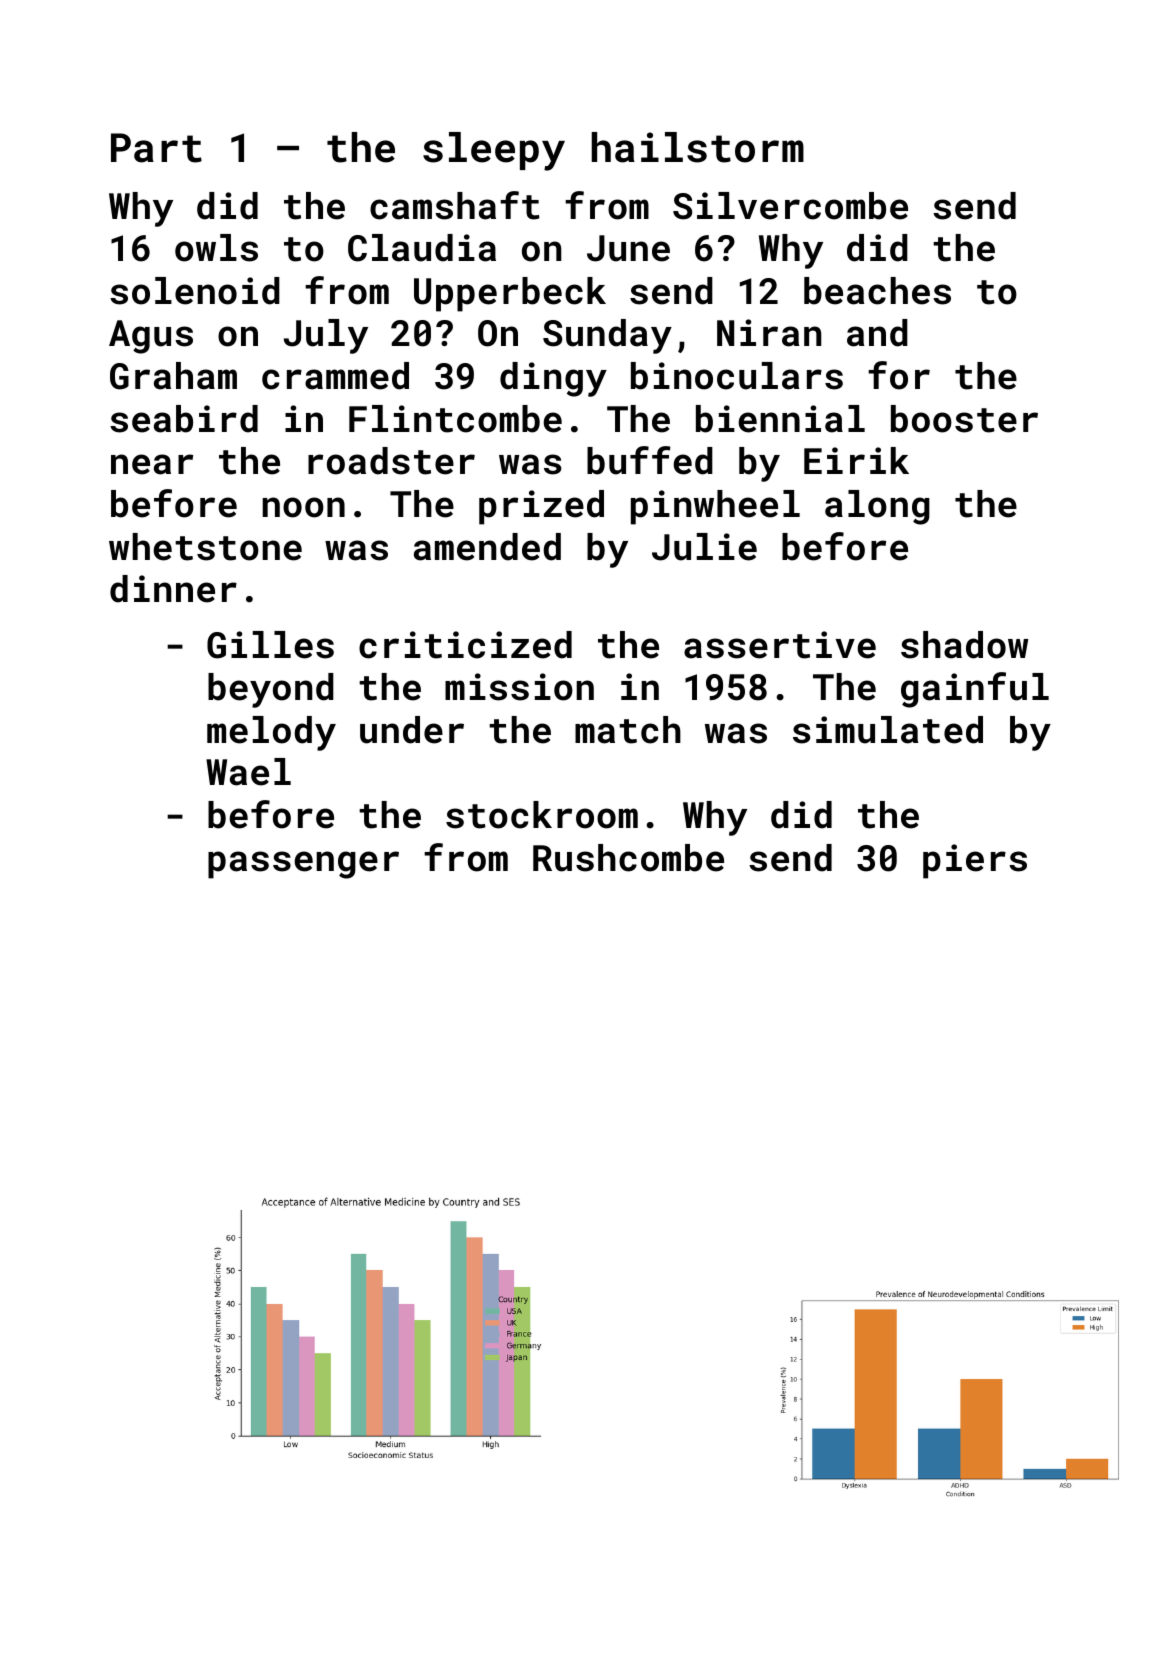  Describe the element at coordinates (303, 865) in the screenshot. I see `passenger` at that location.
